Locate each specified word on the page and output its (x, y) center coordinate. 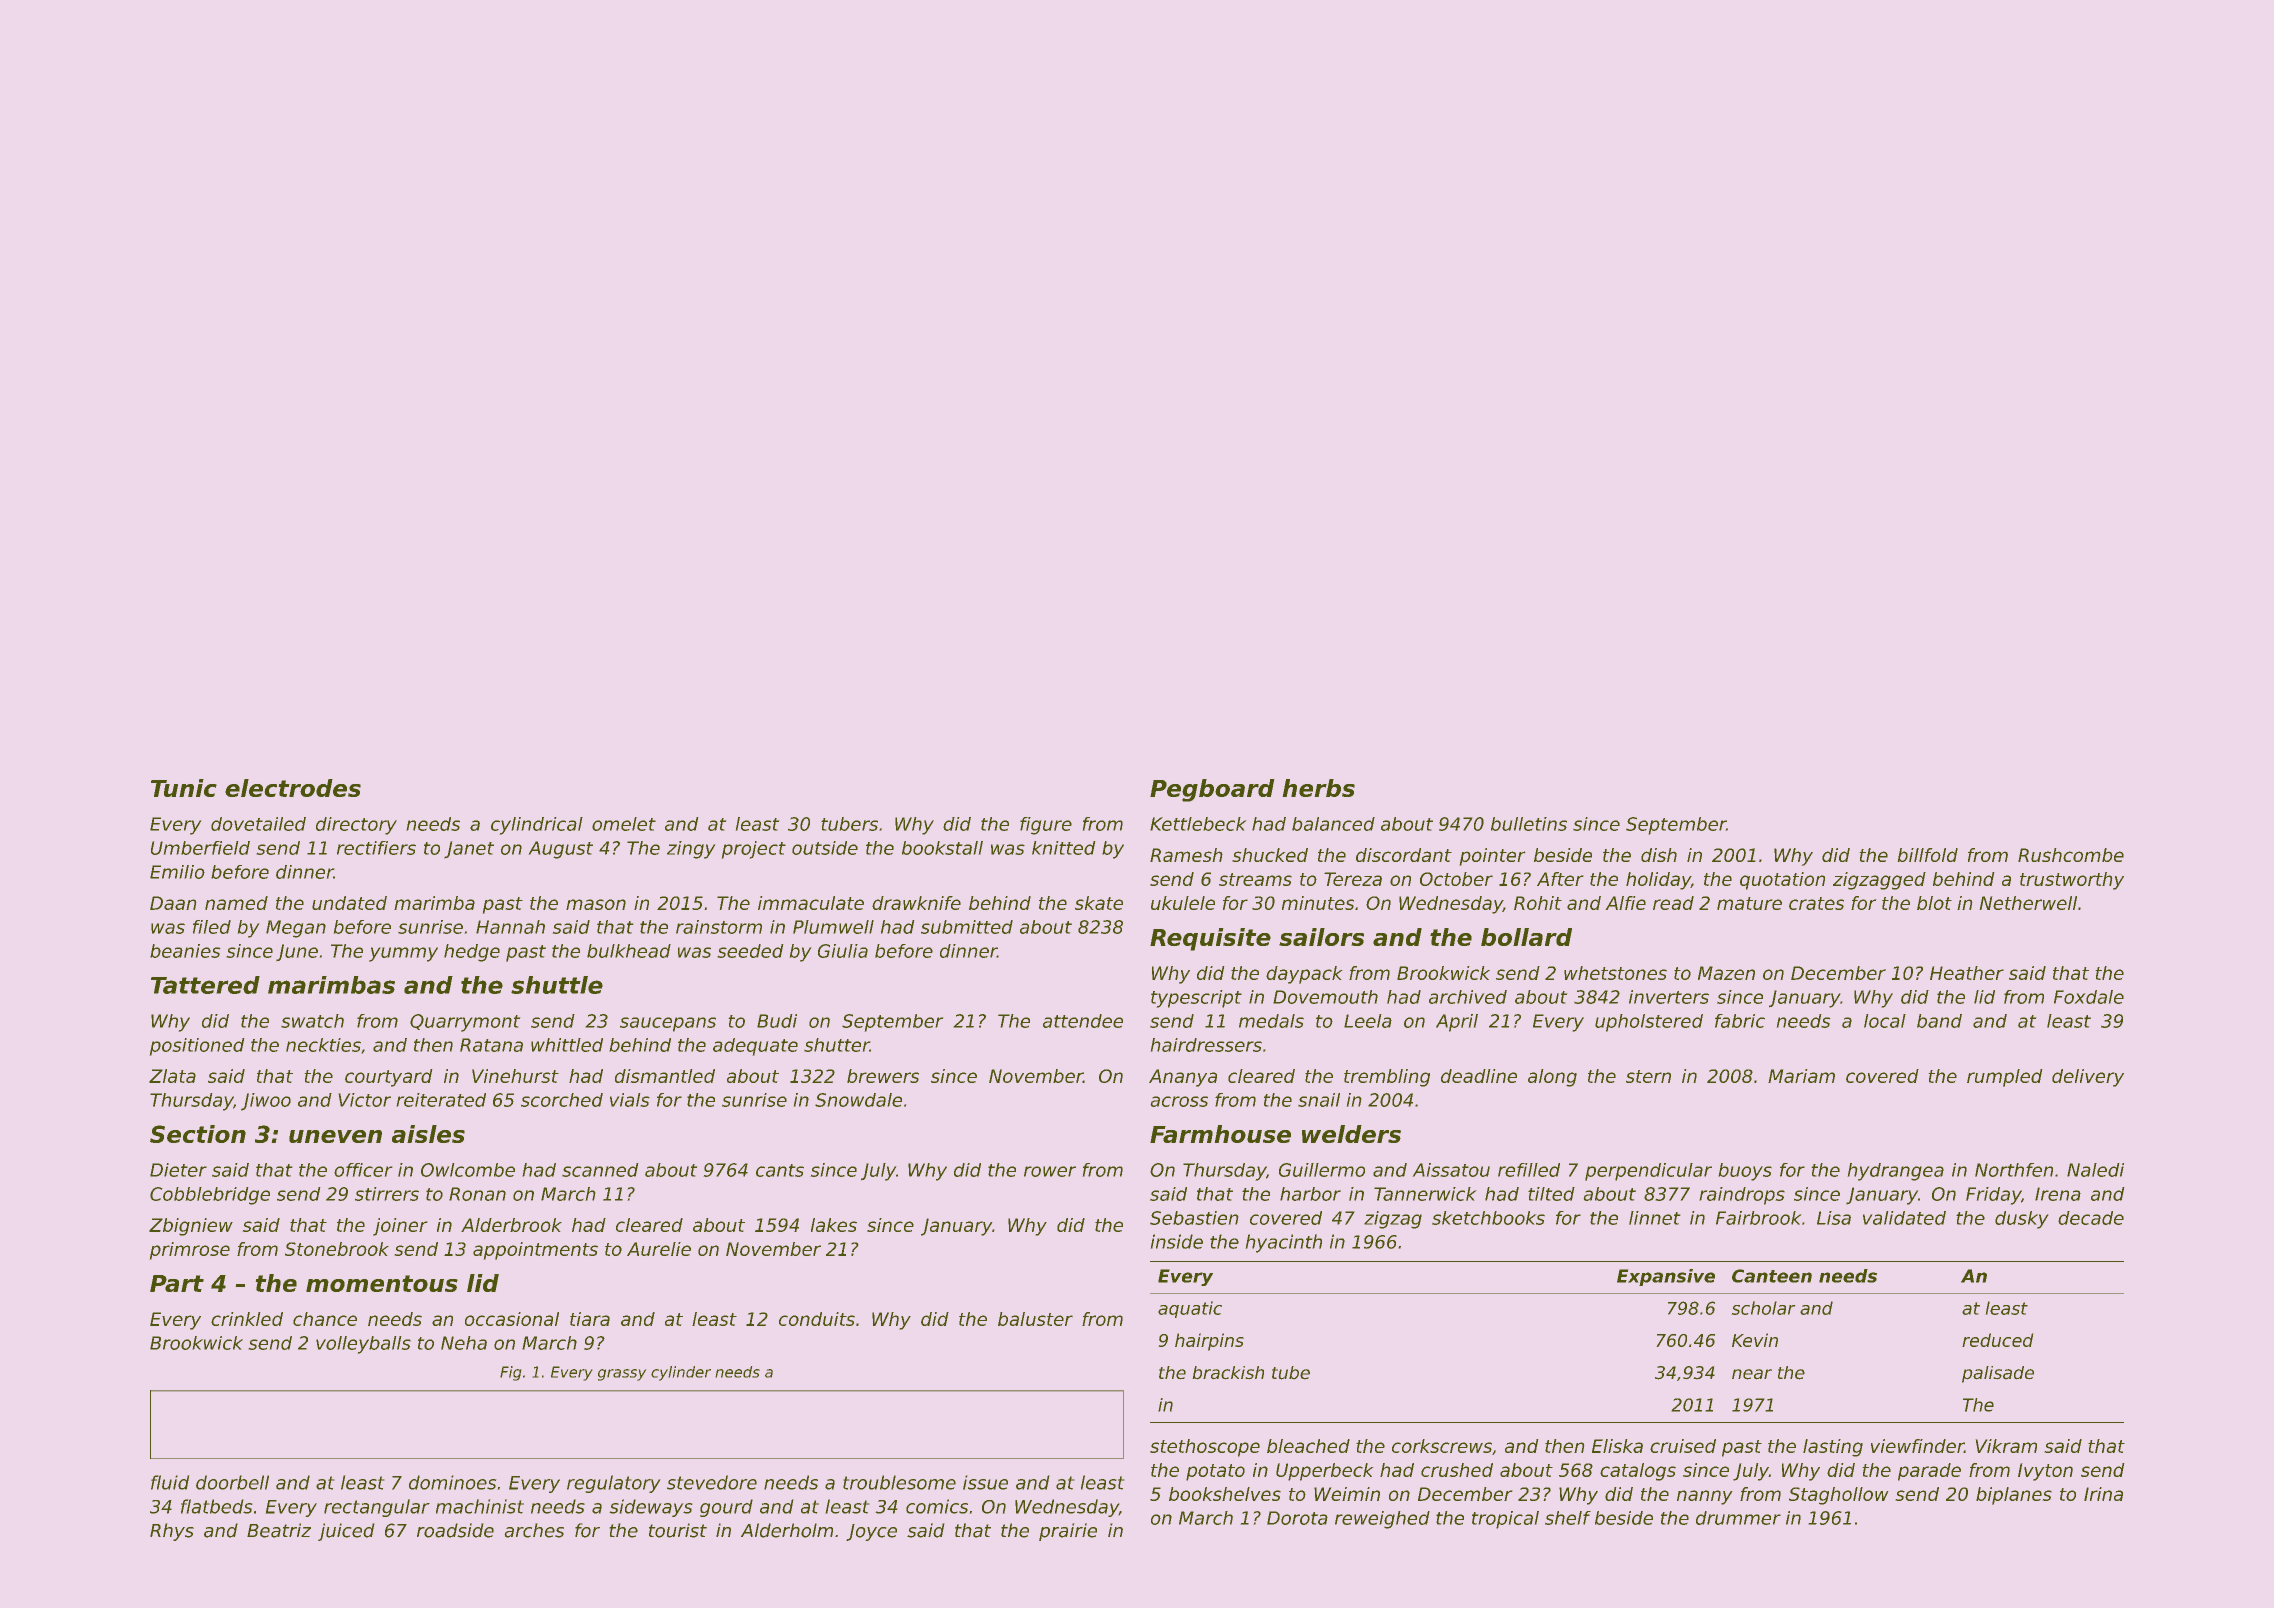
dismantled (665, 1076)
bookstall (942, 848)
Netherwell (2028, 903)
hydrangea (1895, 1172)
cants (780, 1170)
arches (534, 1530)
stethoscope (1205, 1448)
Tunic (184, 788)
